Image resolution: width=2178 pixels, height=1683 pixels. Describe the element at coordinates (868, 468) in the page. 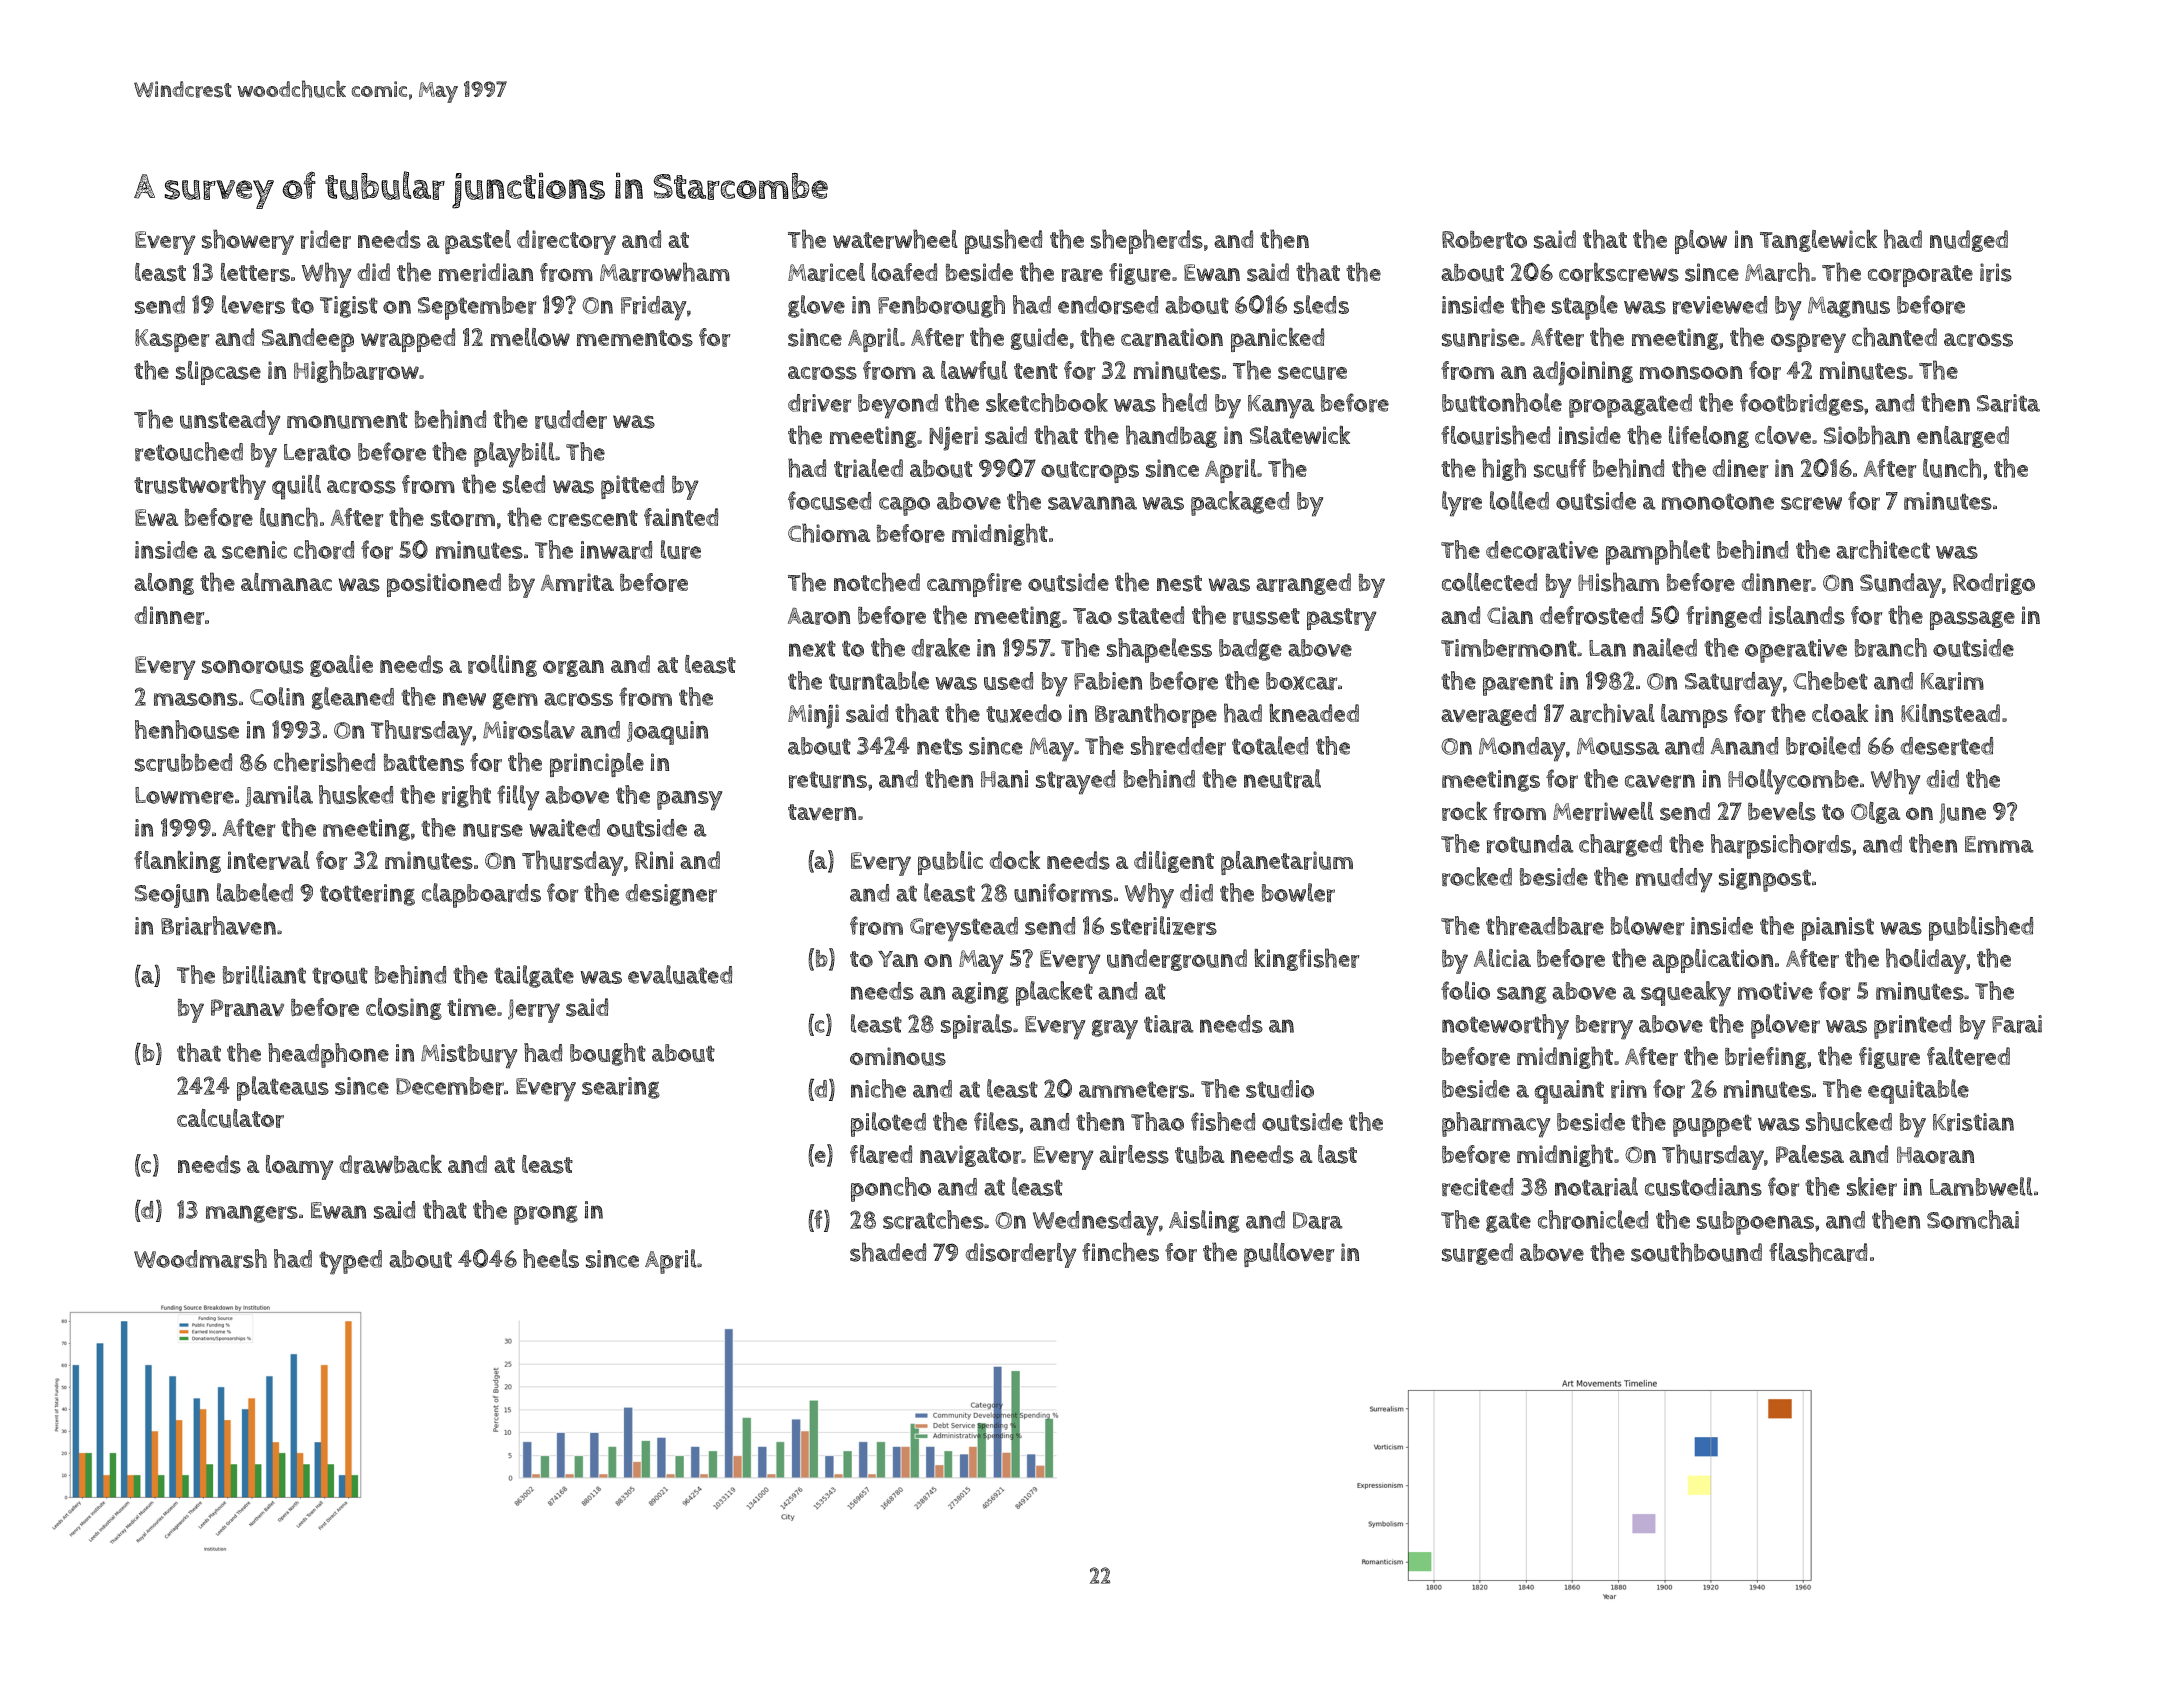

I see `trialed` at that location.
